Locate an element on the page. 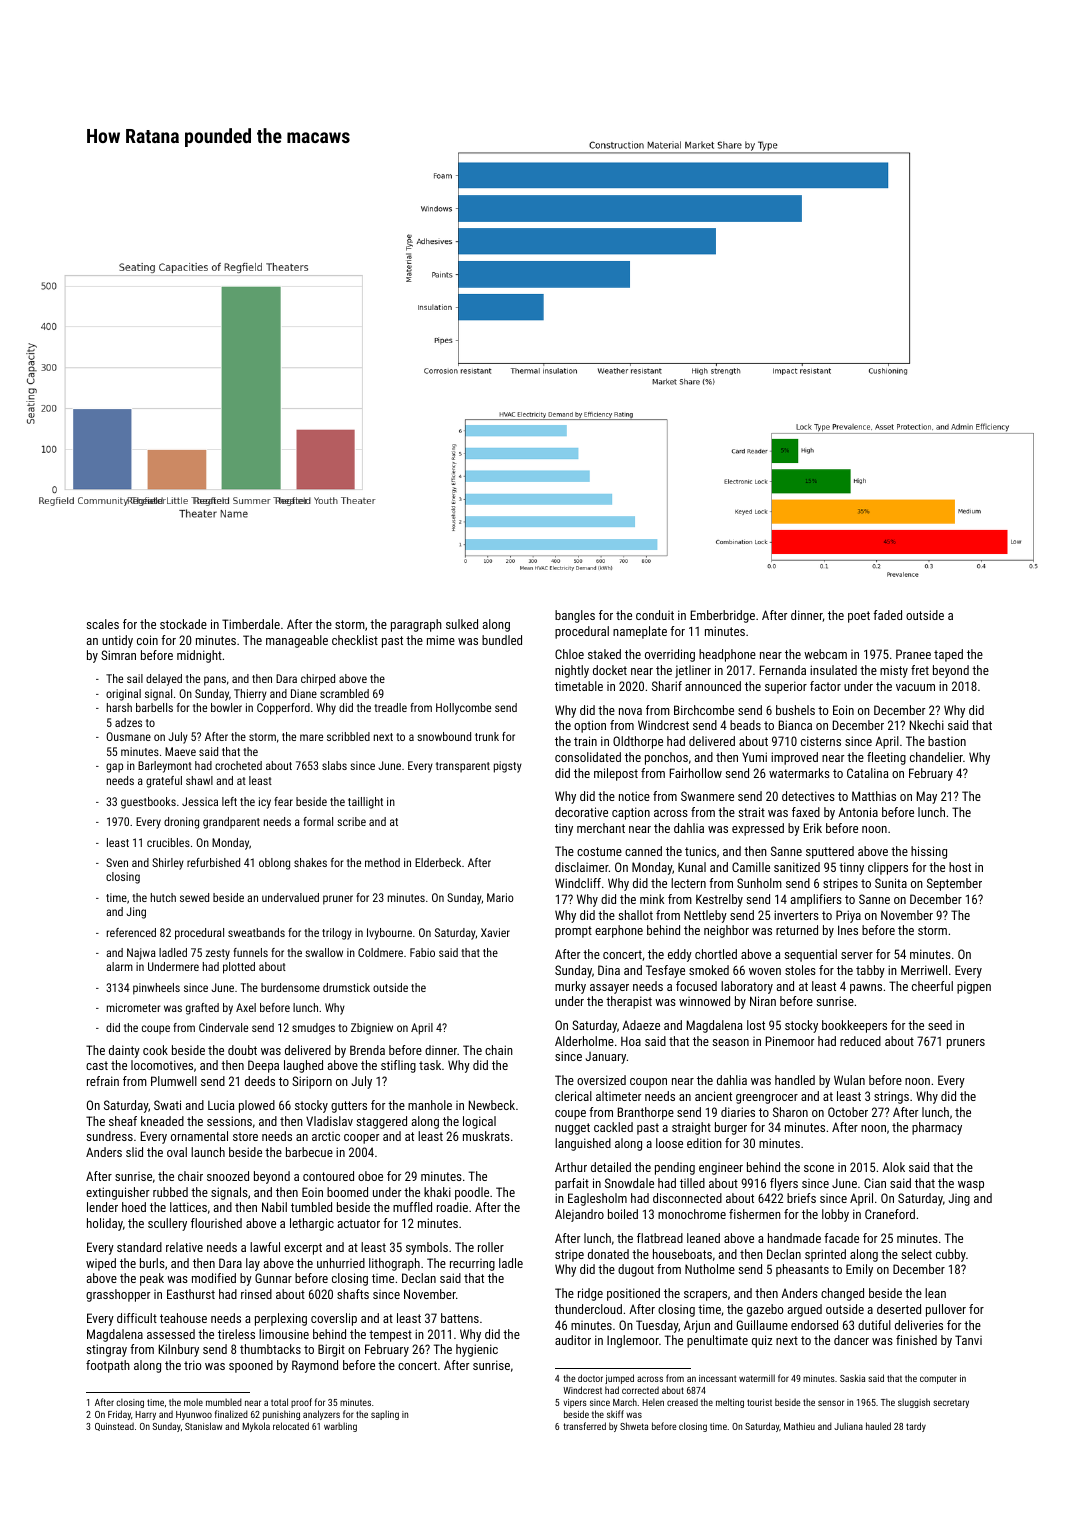 The width and height of the image is (1079, 1526). assayer is located at coordinates (609, 989).
